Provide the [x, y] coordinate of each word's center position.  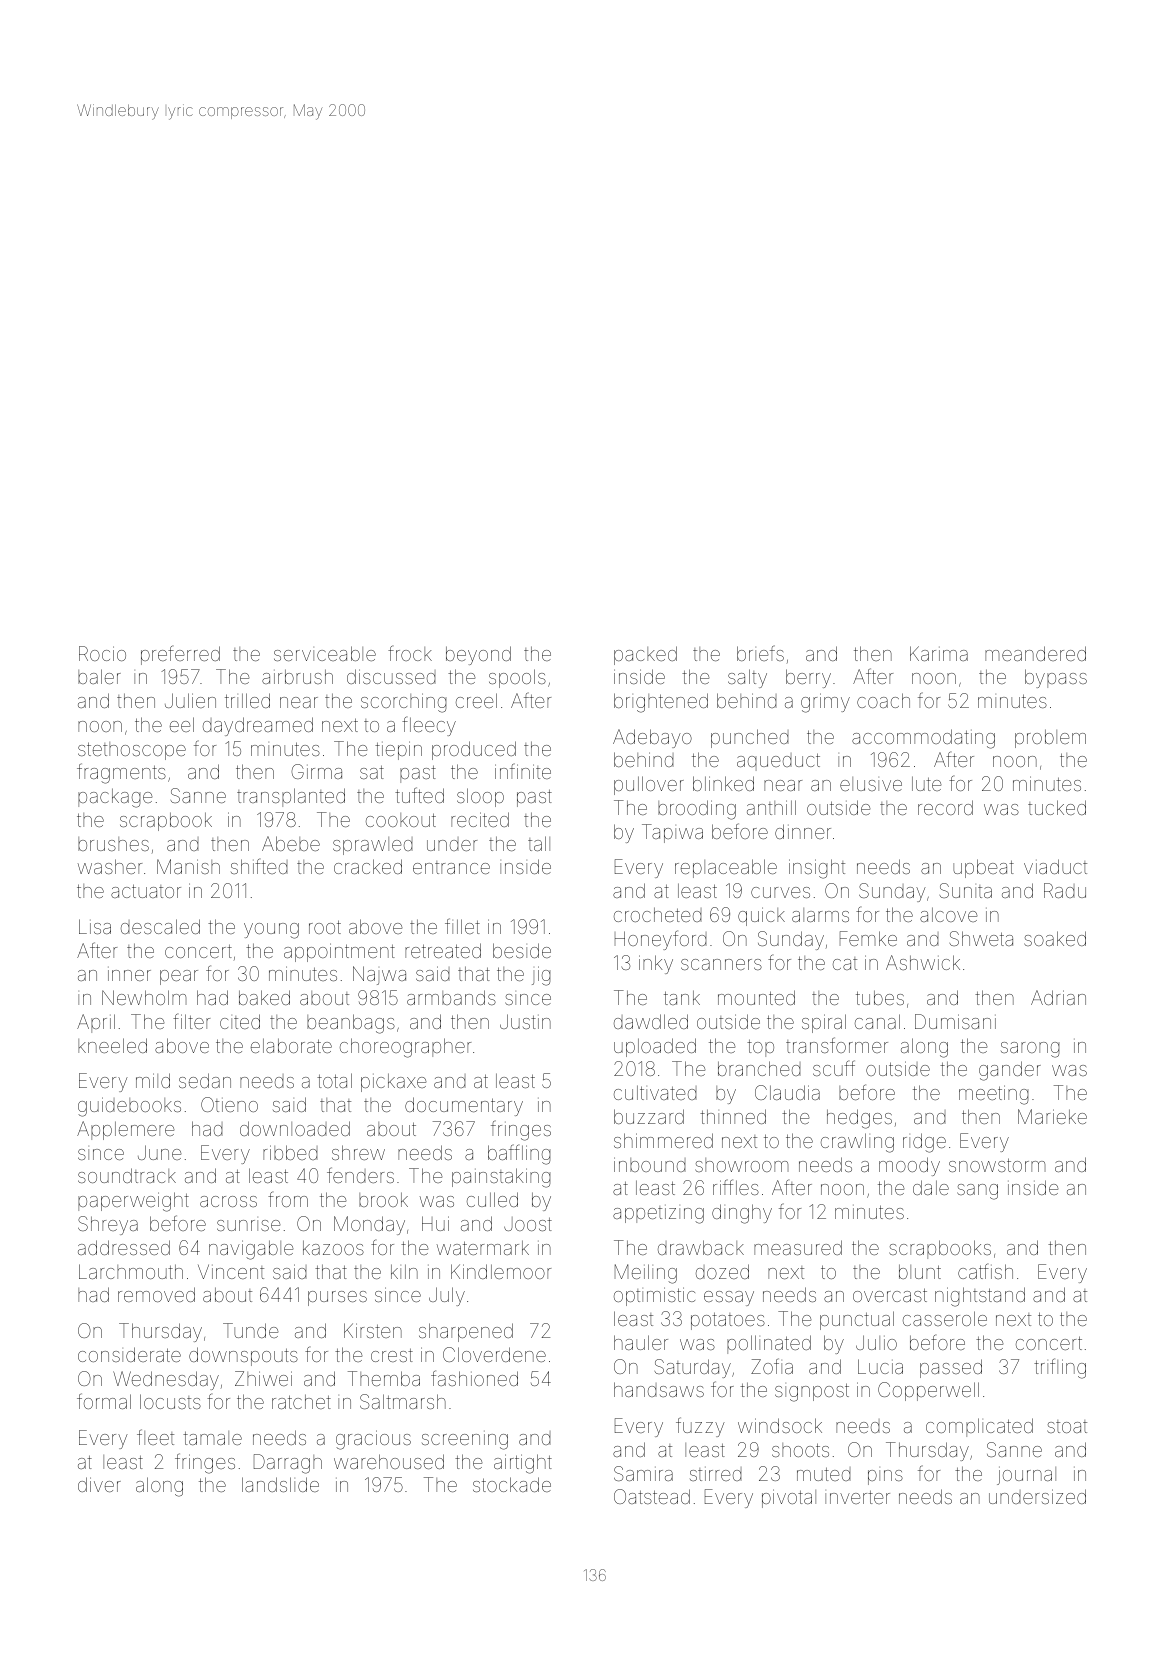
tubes [880, 997]
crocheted [658, 914]
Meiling [646, 1274]
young [271, 931]
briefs [760, 653]
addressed [124, 1247]
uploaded [655, 1047]
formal [104, 1401]
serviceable [325, 653]
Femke [868, 938]
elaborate [291, 1045]
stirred [716, 1474]
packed [645, 655]
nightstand [980, 1297]
